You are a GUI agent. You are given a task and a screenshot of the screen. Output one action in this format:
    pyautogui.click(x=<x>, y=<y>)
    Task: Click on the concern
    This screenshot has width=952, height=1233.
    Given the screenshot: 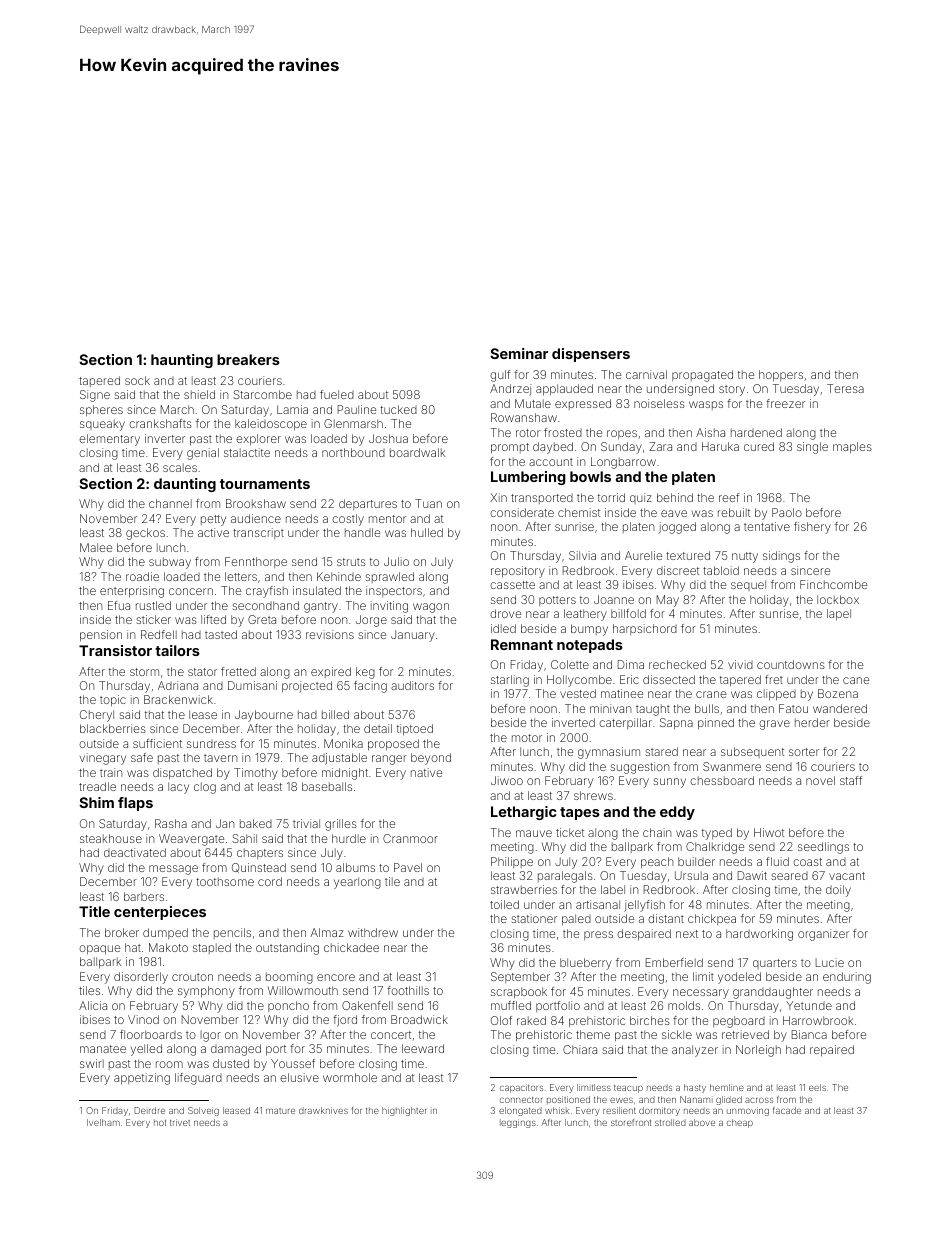 What is the action you would take?
    pyautogui.click(x=191, y=591)
